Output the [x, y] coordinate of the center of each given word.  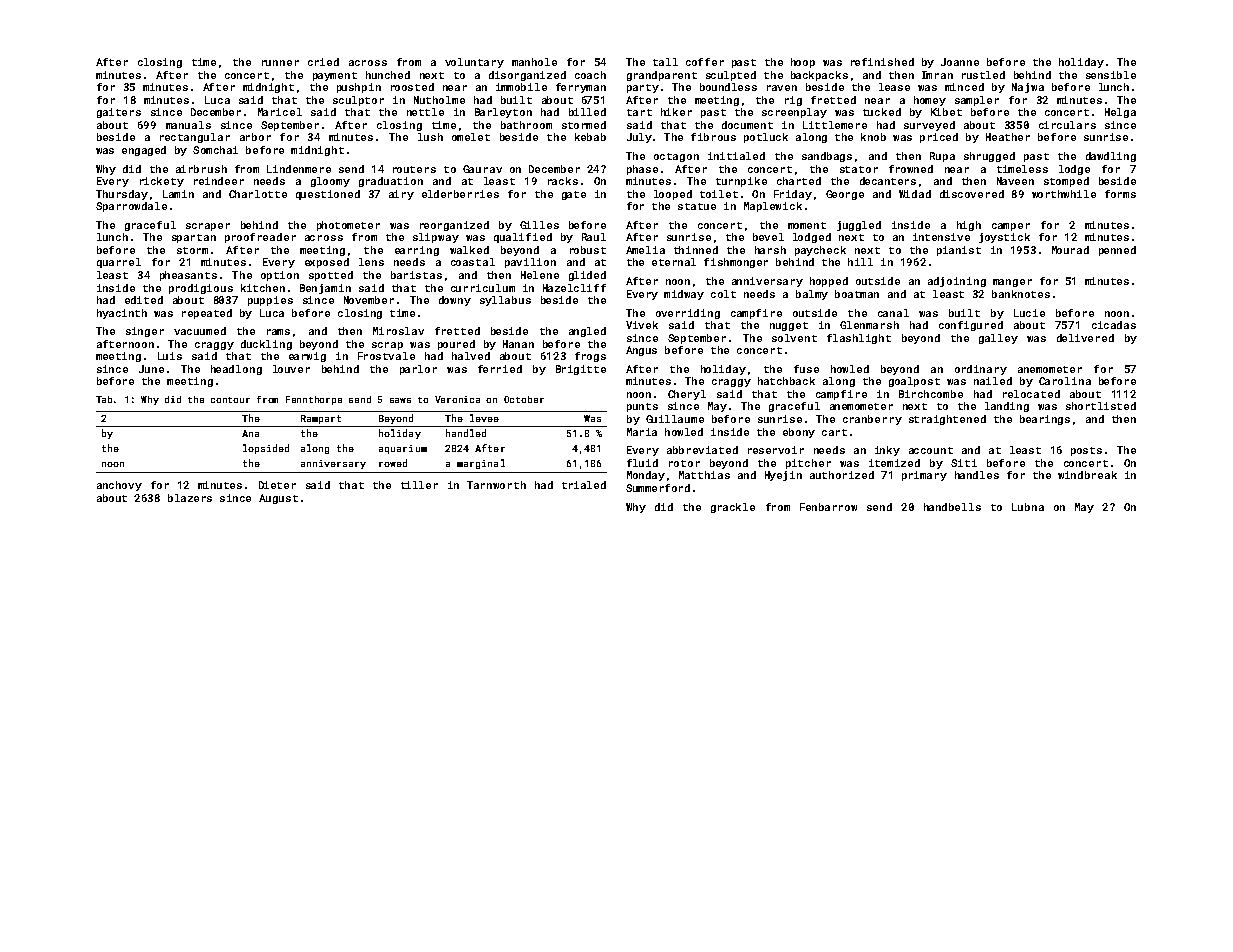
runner [280, 63]
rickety [162, 182]
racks [563, 181]
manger [1012, 283]
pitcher [808, 464]
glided [587, 276]
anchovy [119, 486]
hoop [803, 63]
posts [1086, 451]
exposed [327, 263]
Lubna [1028, 507]
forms [1120, 194]
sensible [1111, 75]
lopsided [266, 449]
